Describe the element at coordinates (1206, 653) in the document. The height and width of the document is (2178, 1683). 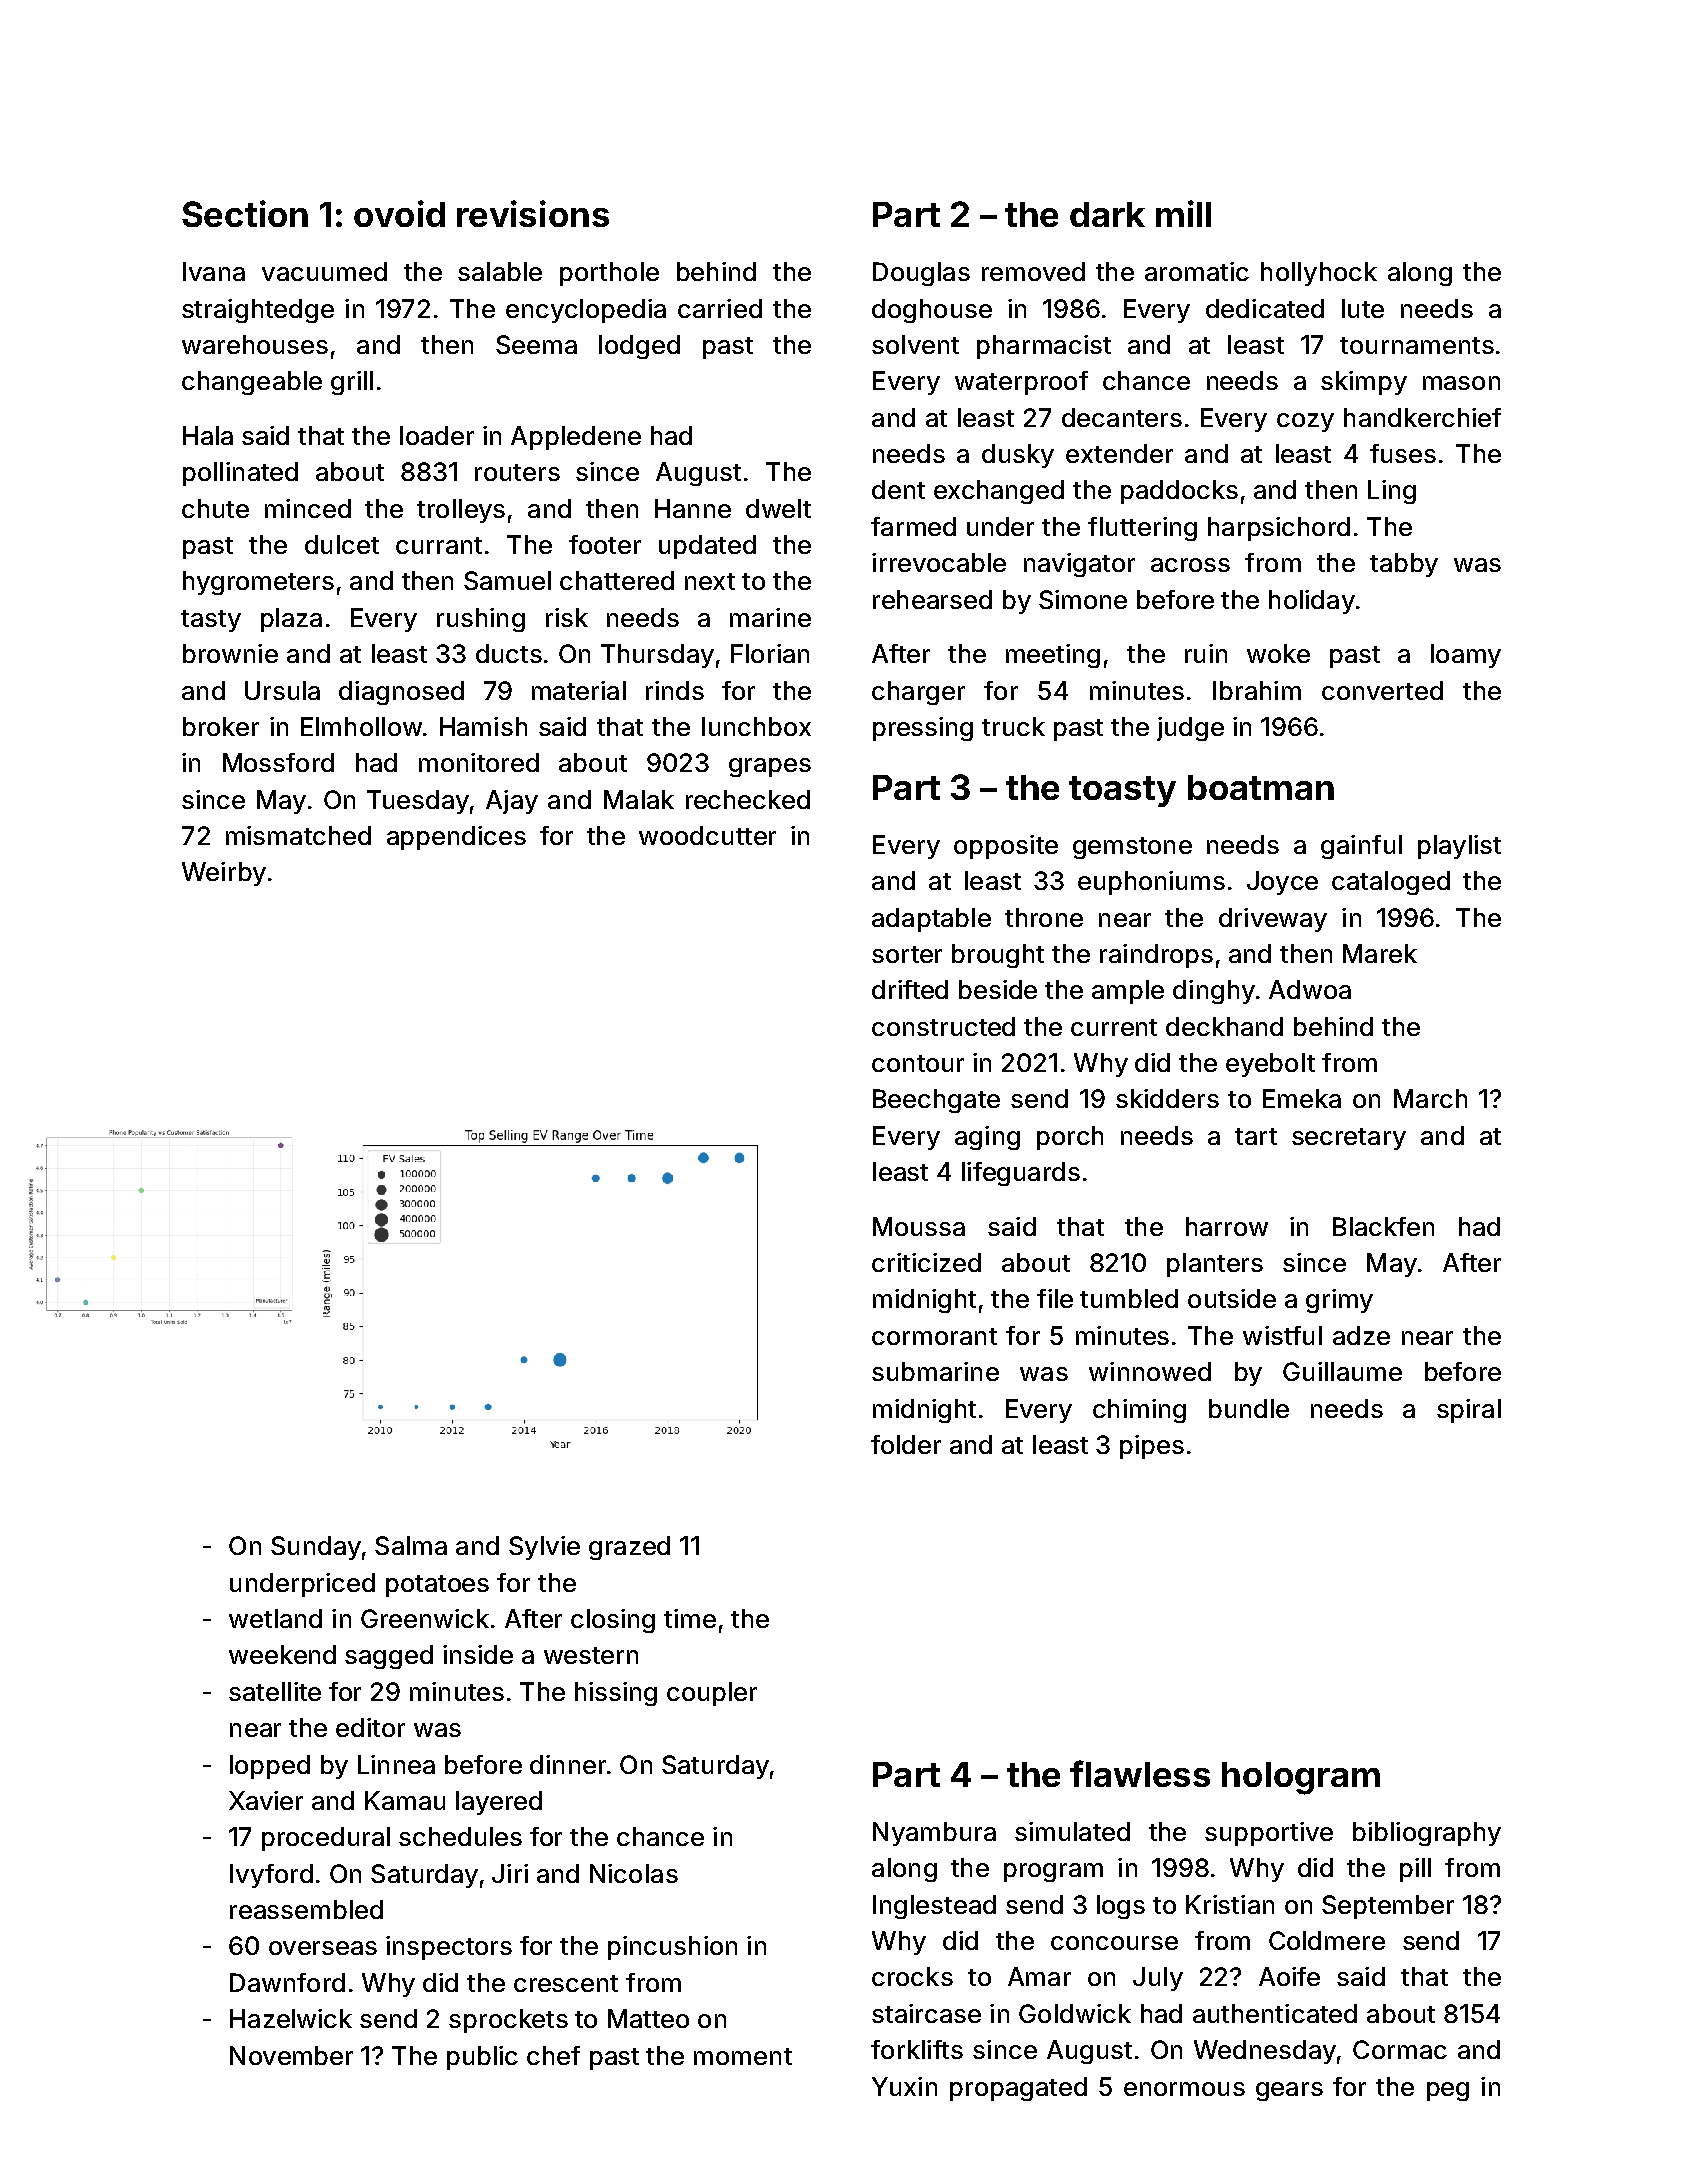
I see `ruin` at that location.
